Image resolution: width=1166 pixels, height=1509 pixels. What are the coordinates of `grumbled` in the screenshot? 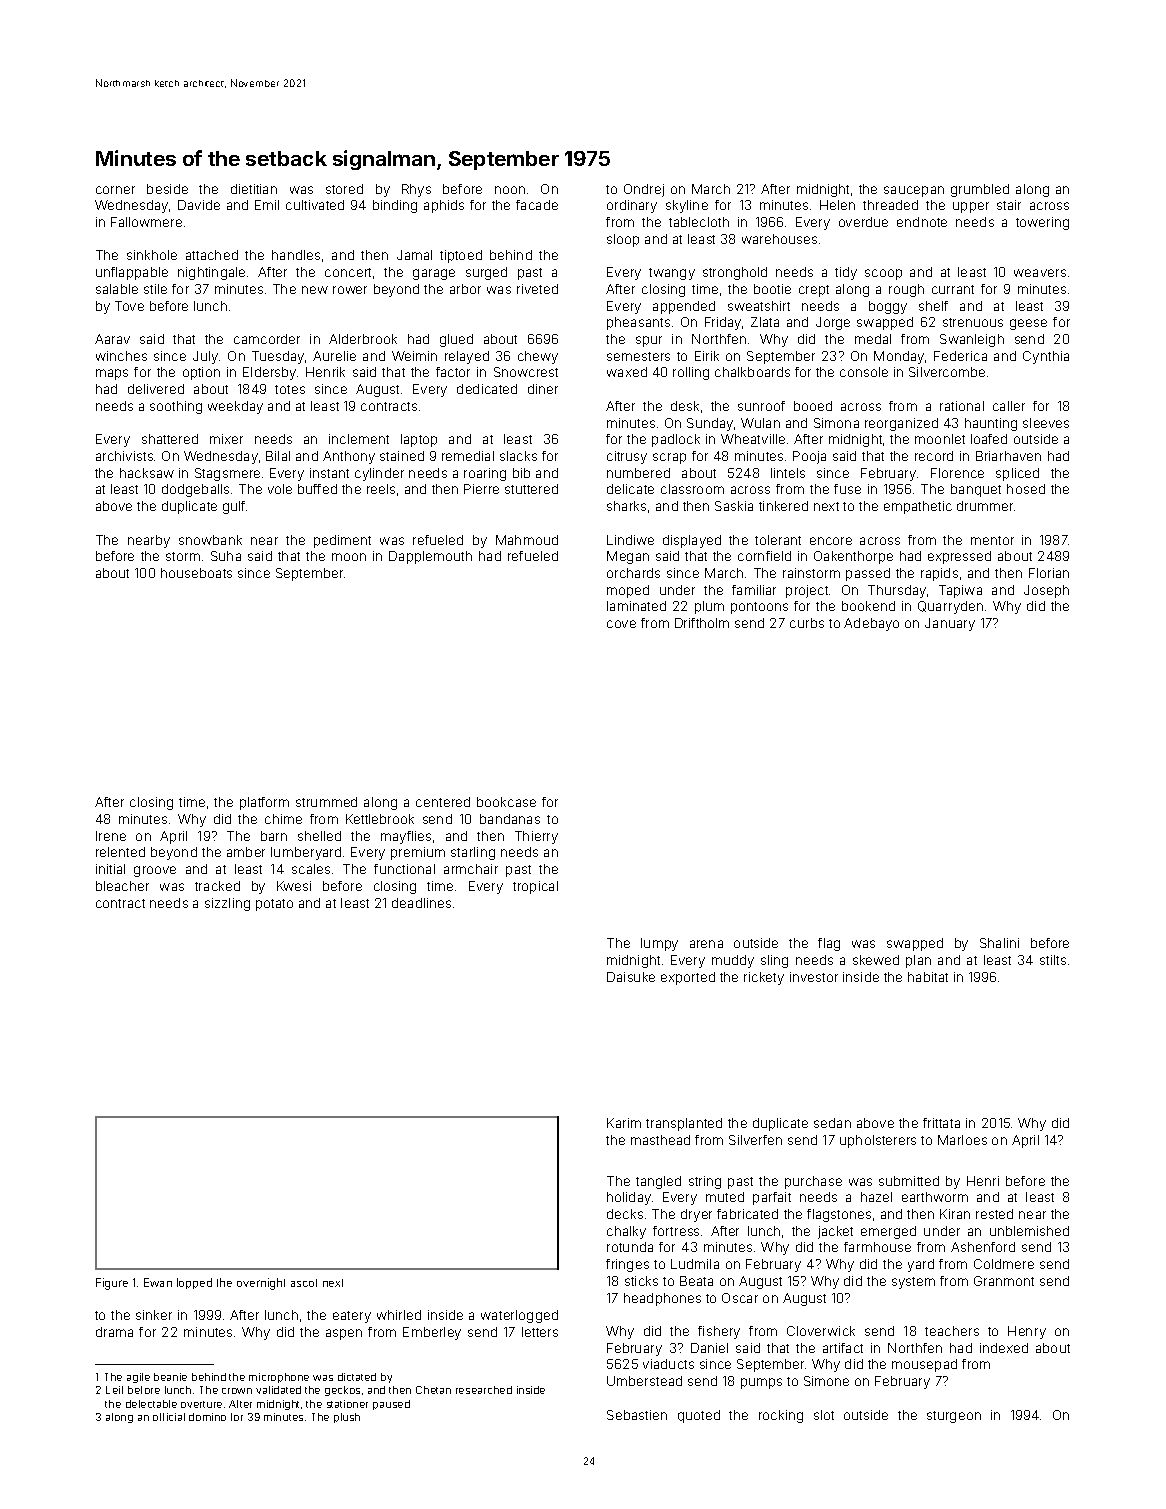 It's located at (980, 190).
